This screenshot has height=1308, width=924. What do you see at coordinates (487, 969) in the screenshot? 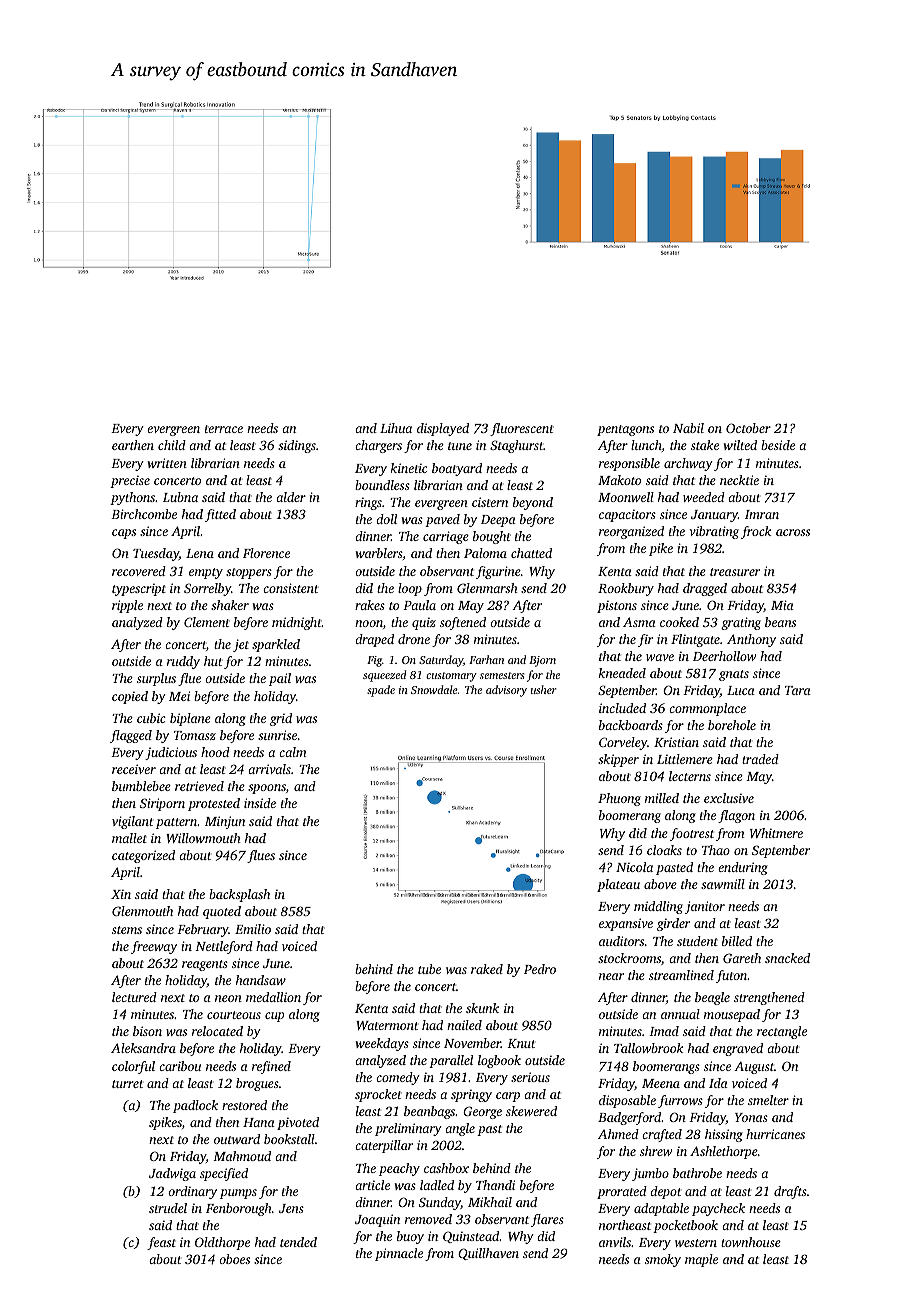
I see `raked` at bounding box center [487, 969].
